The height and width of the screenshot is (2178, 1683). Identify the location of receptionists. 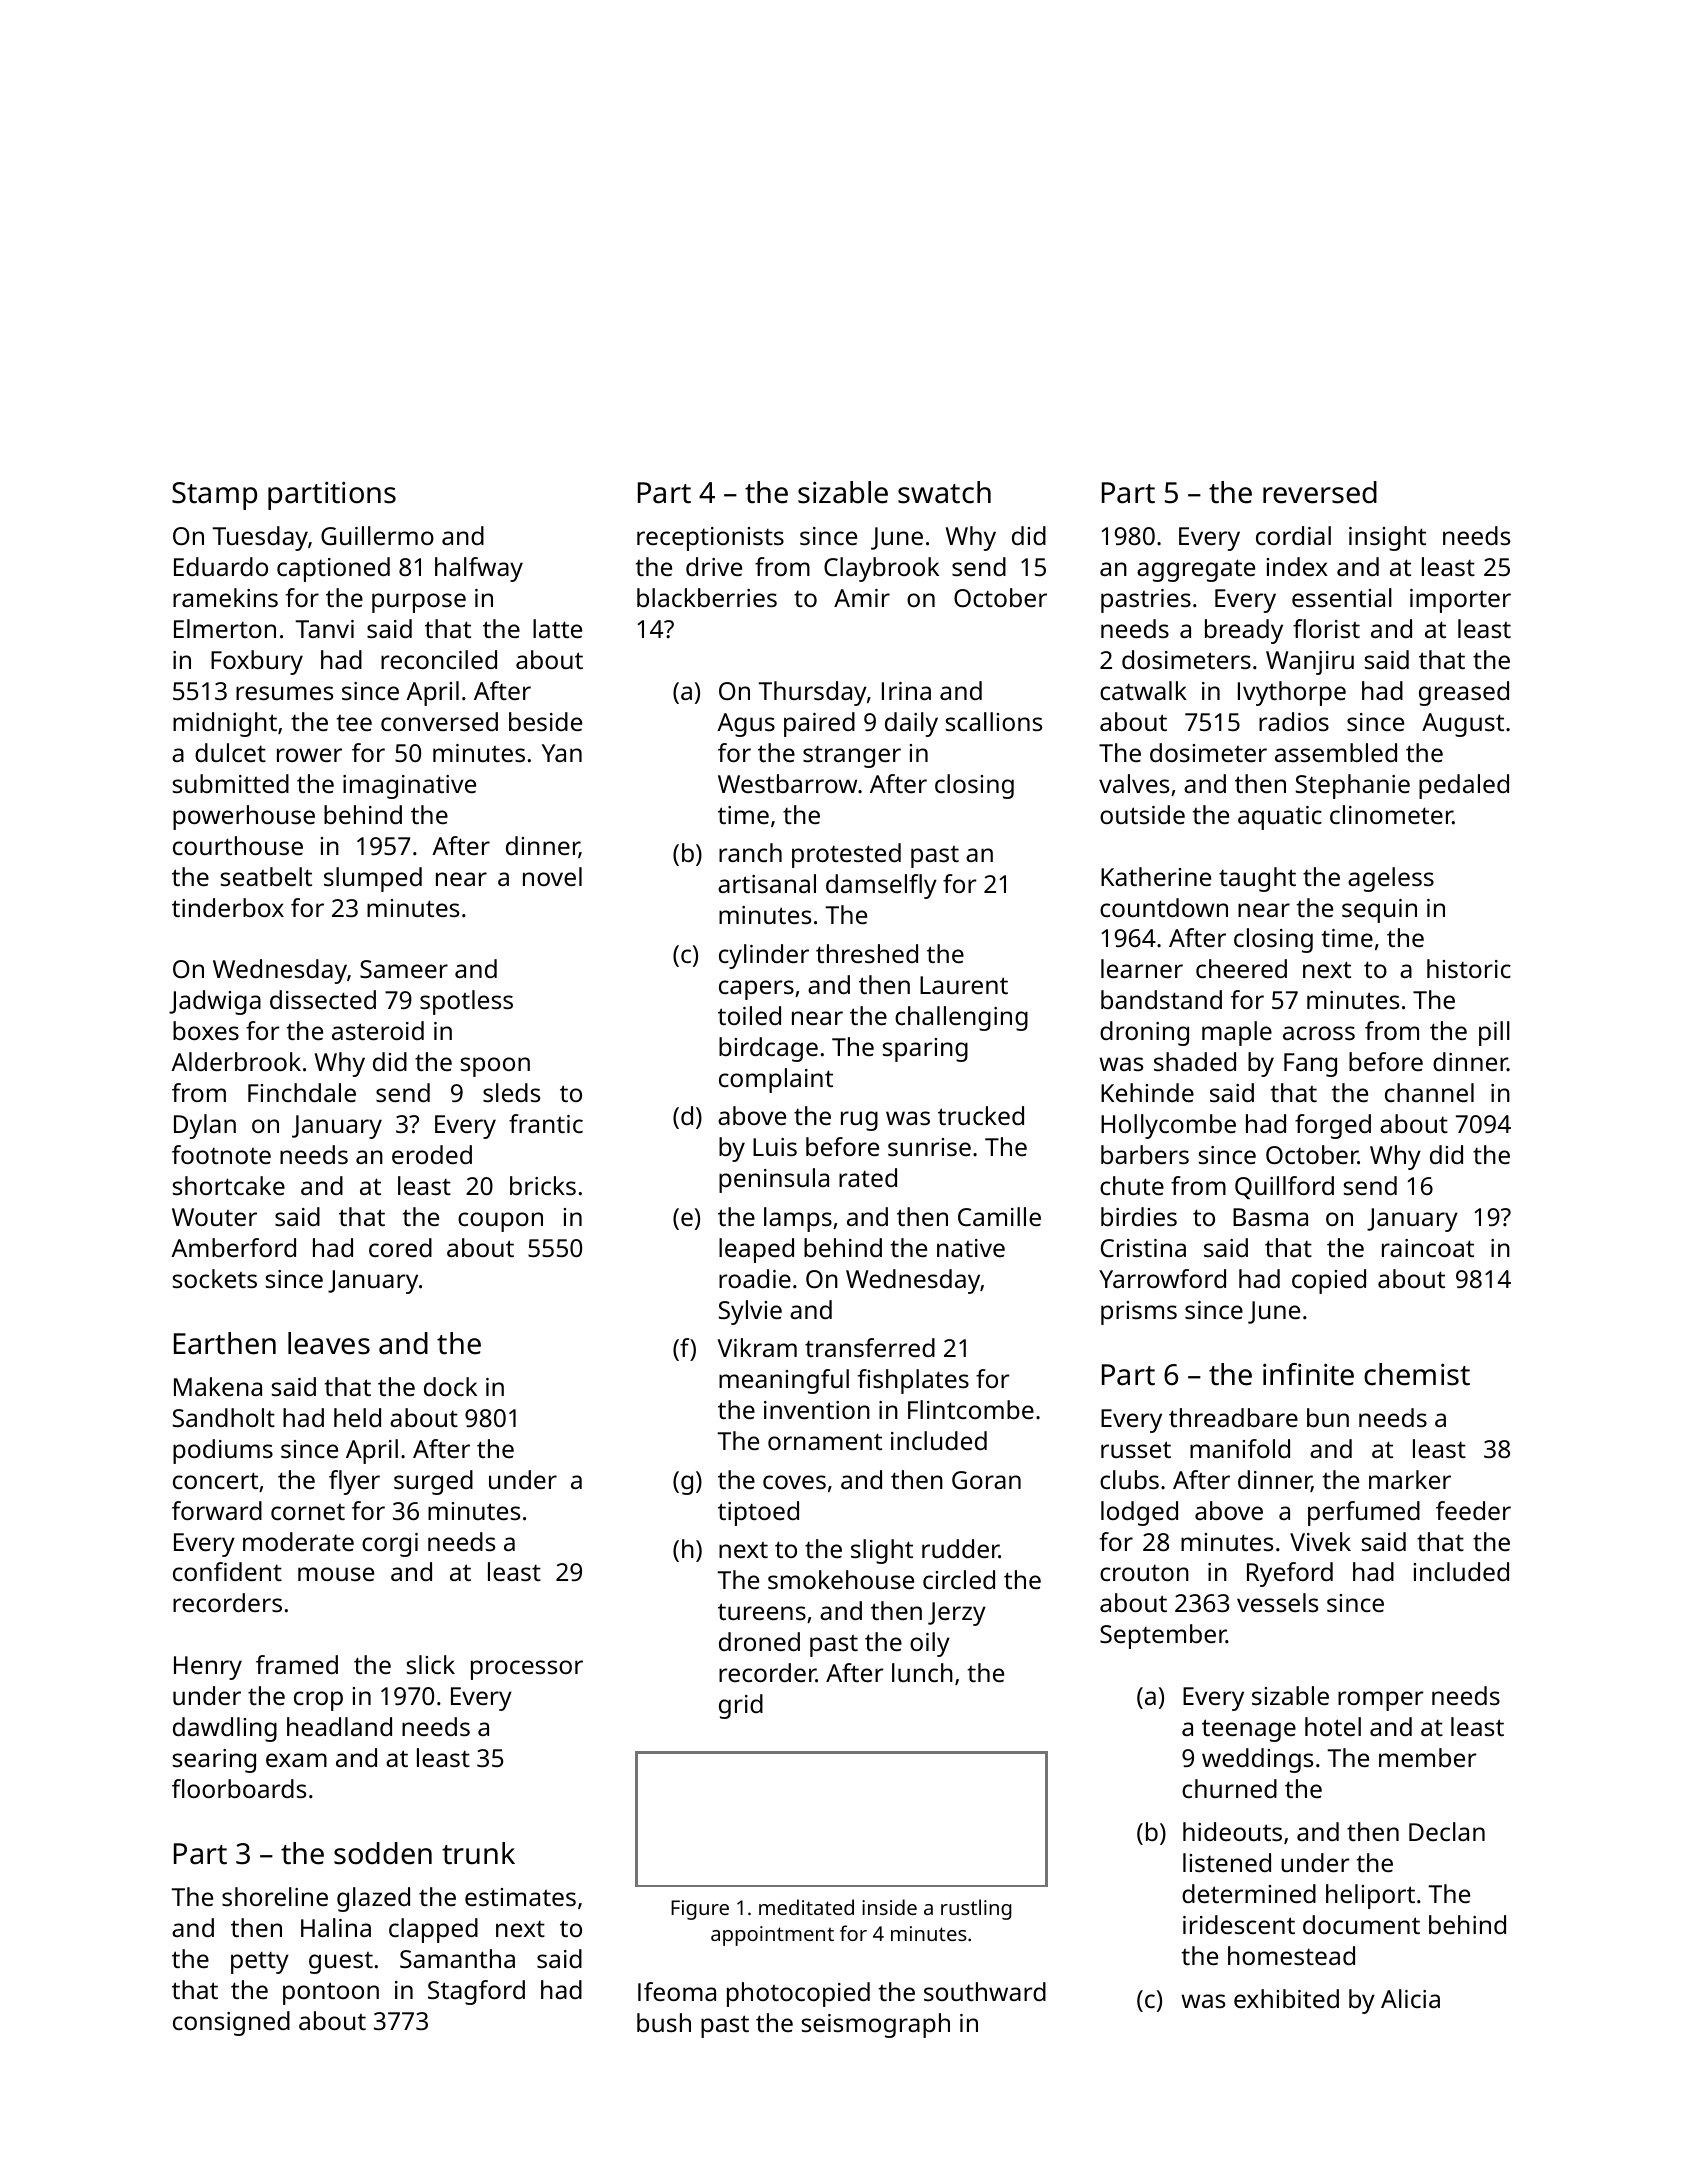
(710, 539).
